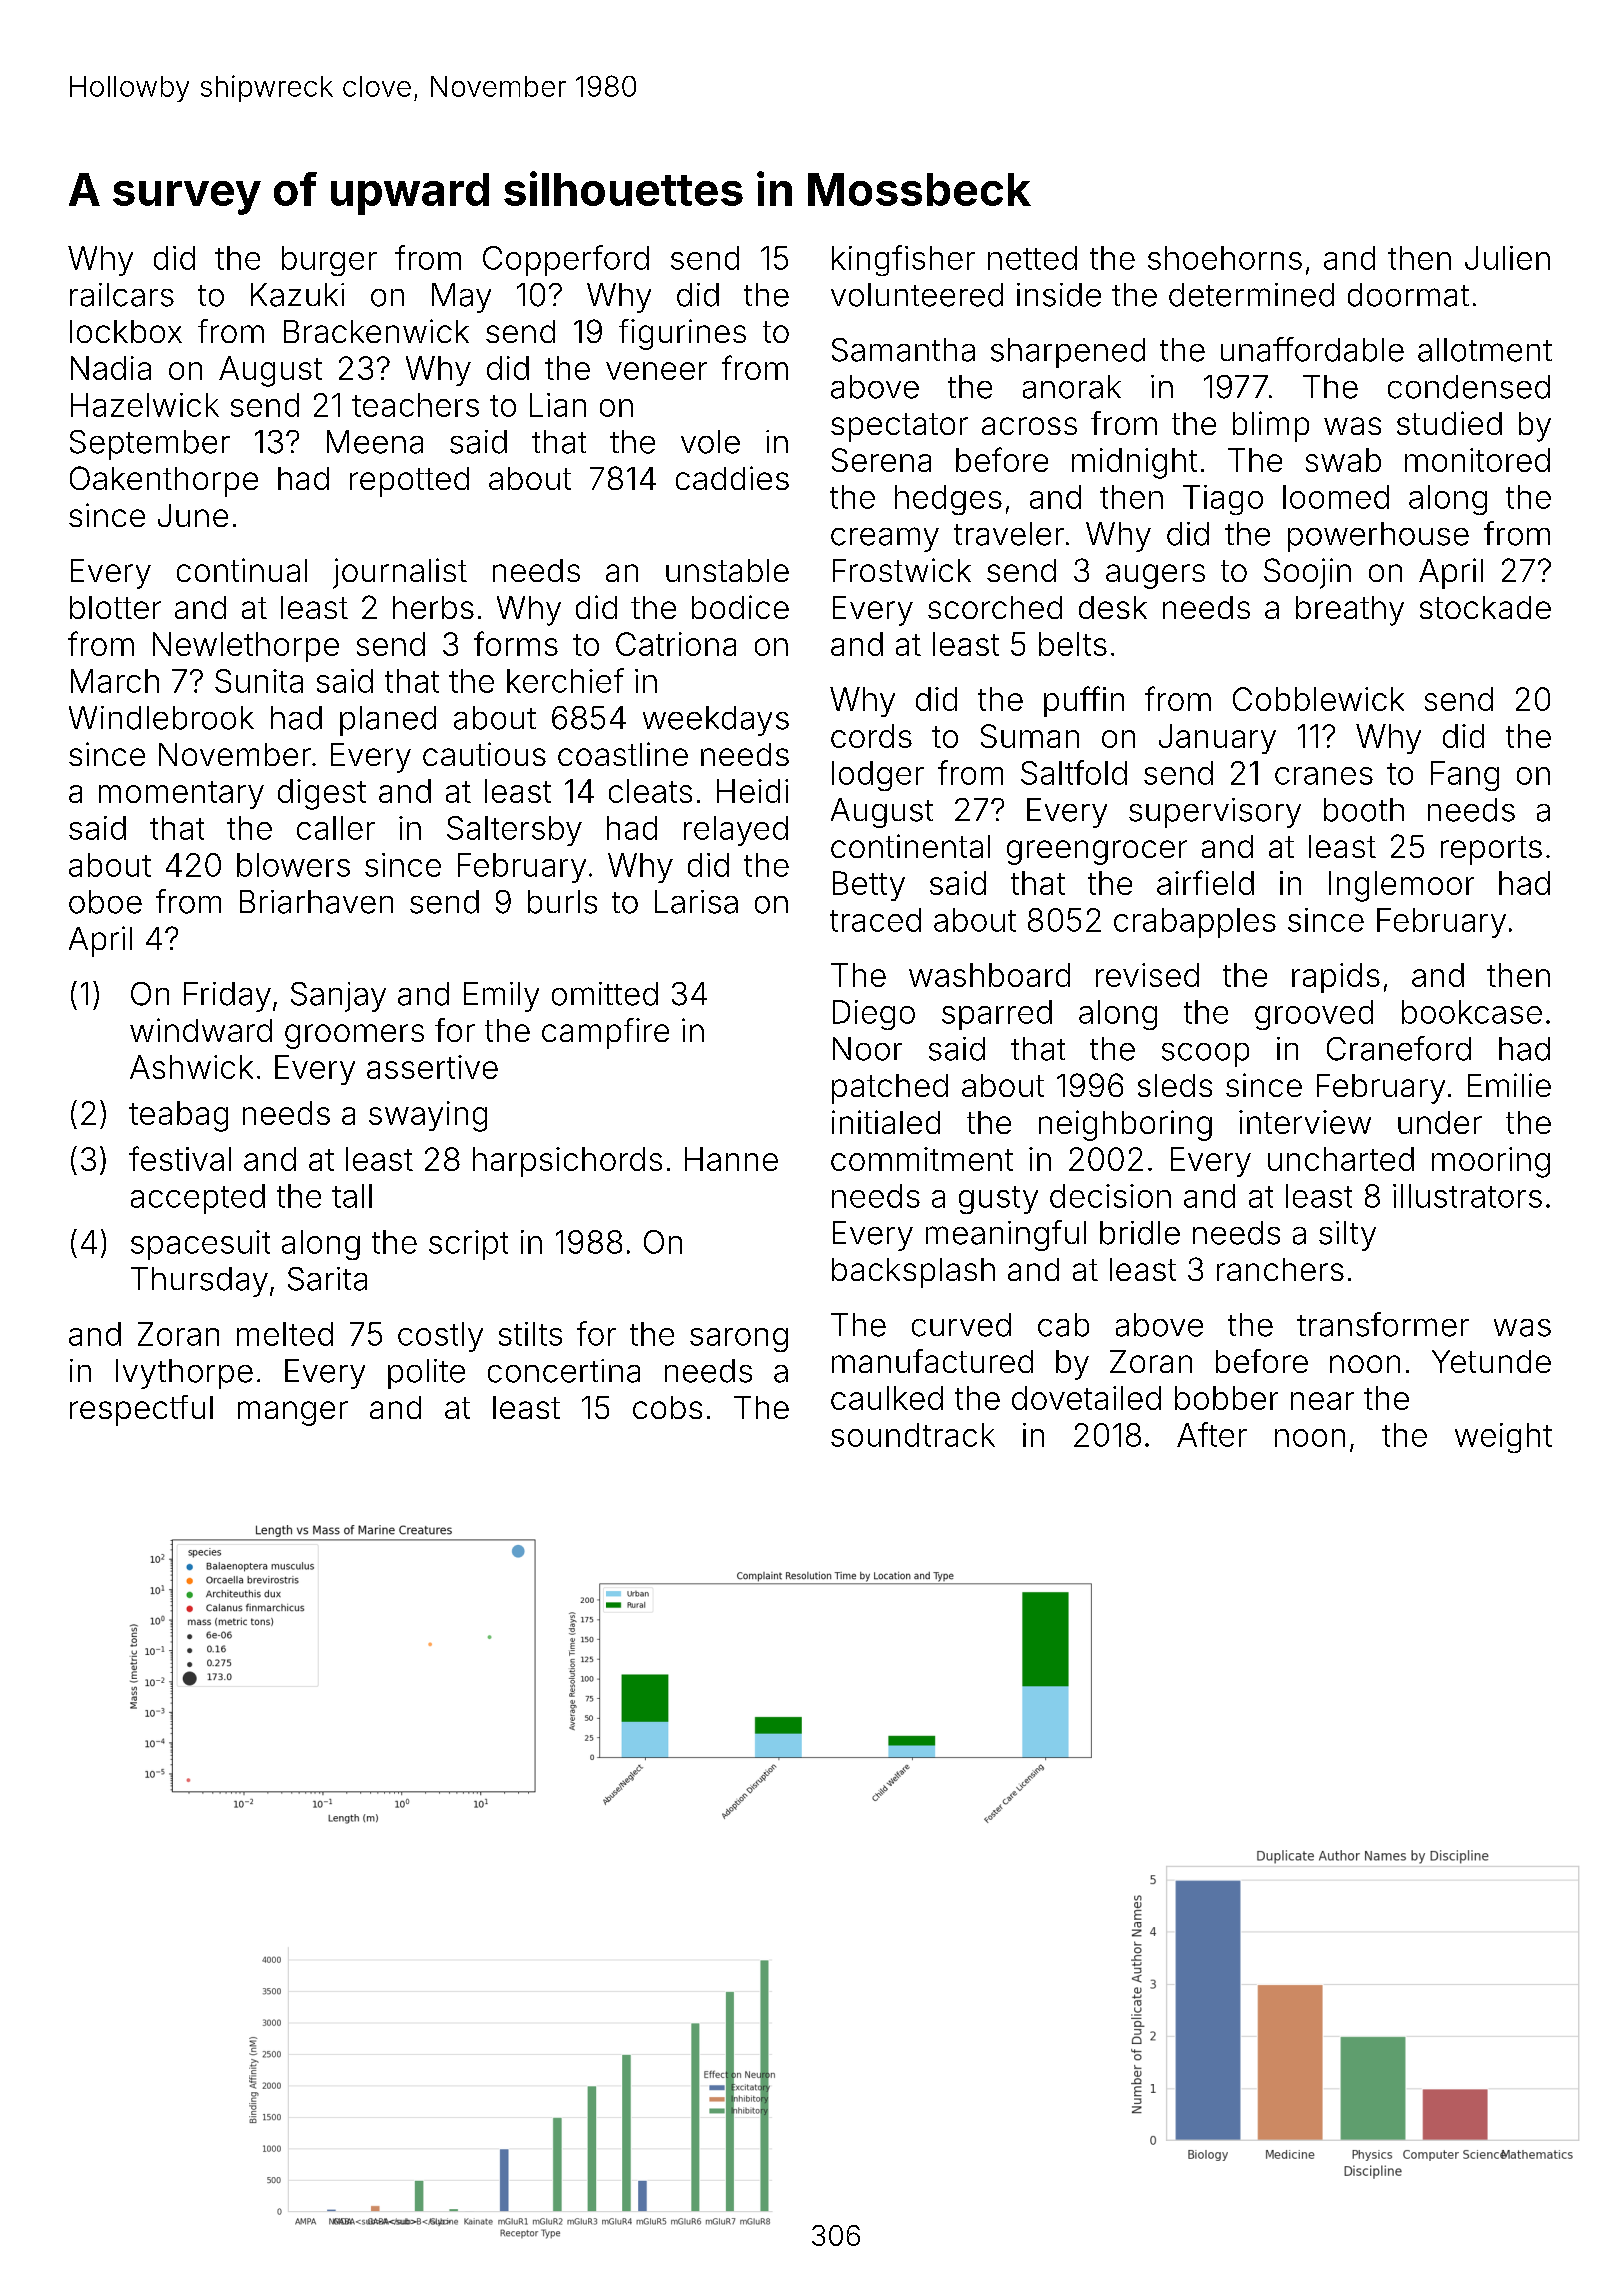 The width and height of the screenshot is (1620, 2292). I want to click on ranchers, so click(1280, 1269).
